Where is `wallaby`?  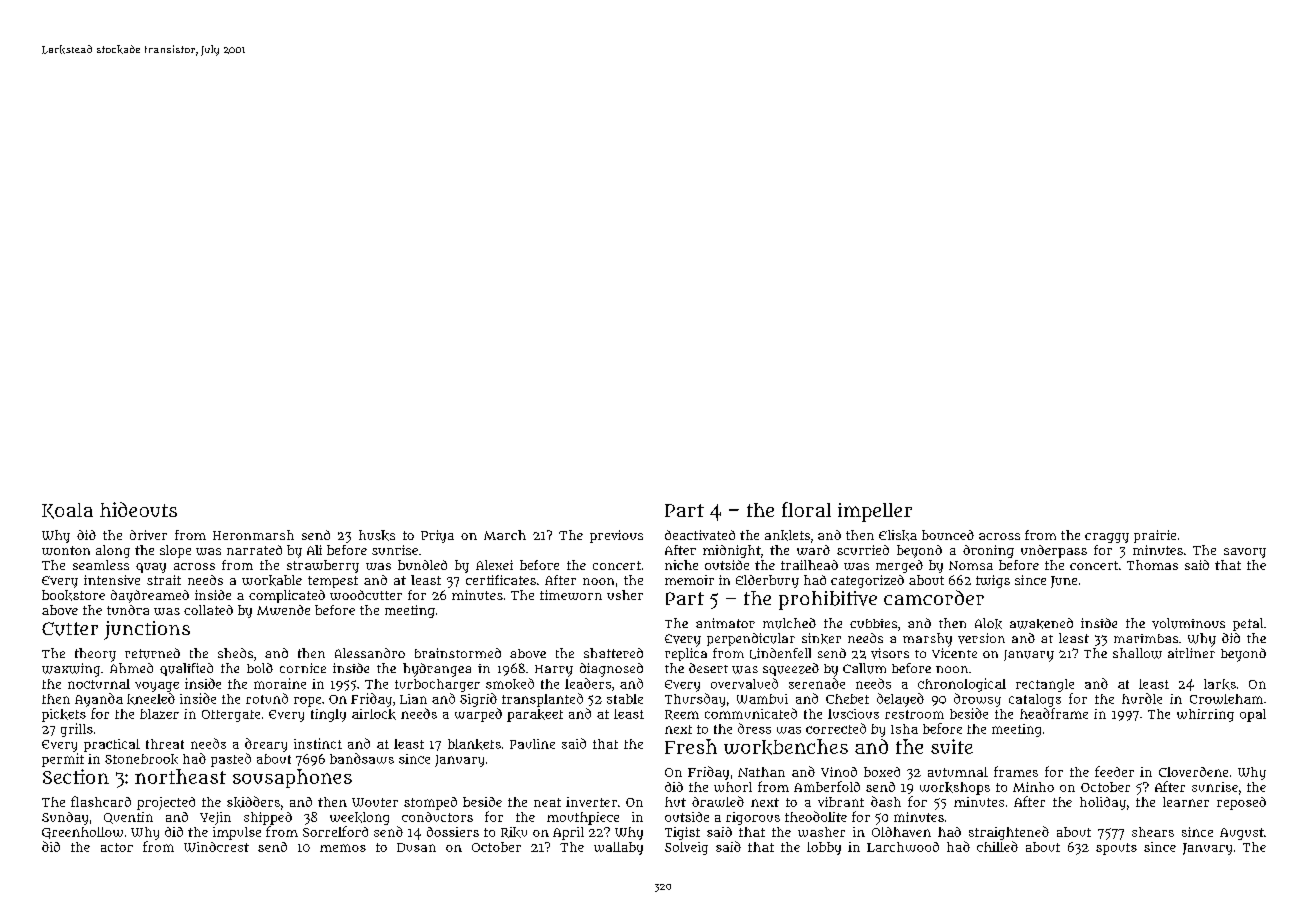 wallaby is located at coordinates (618, 848).
